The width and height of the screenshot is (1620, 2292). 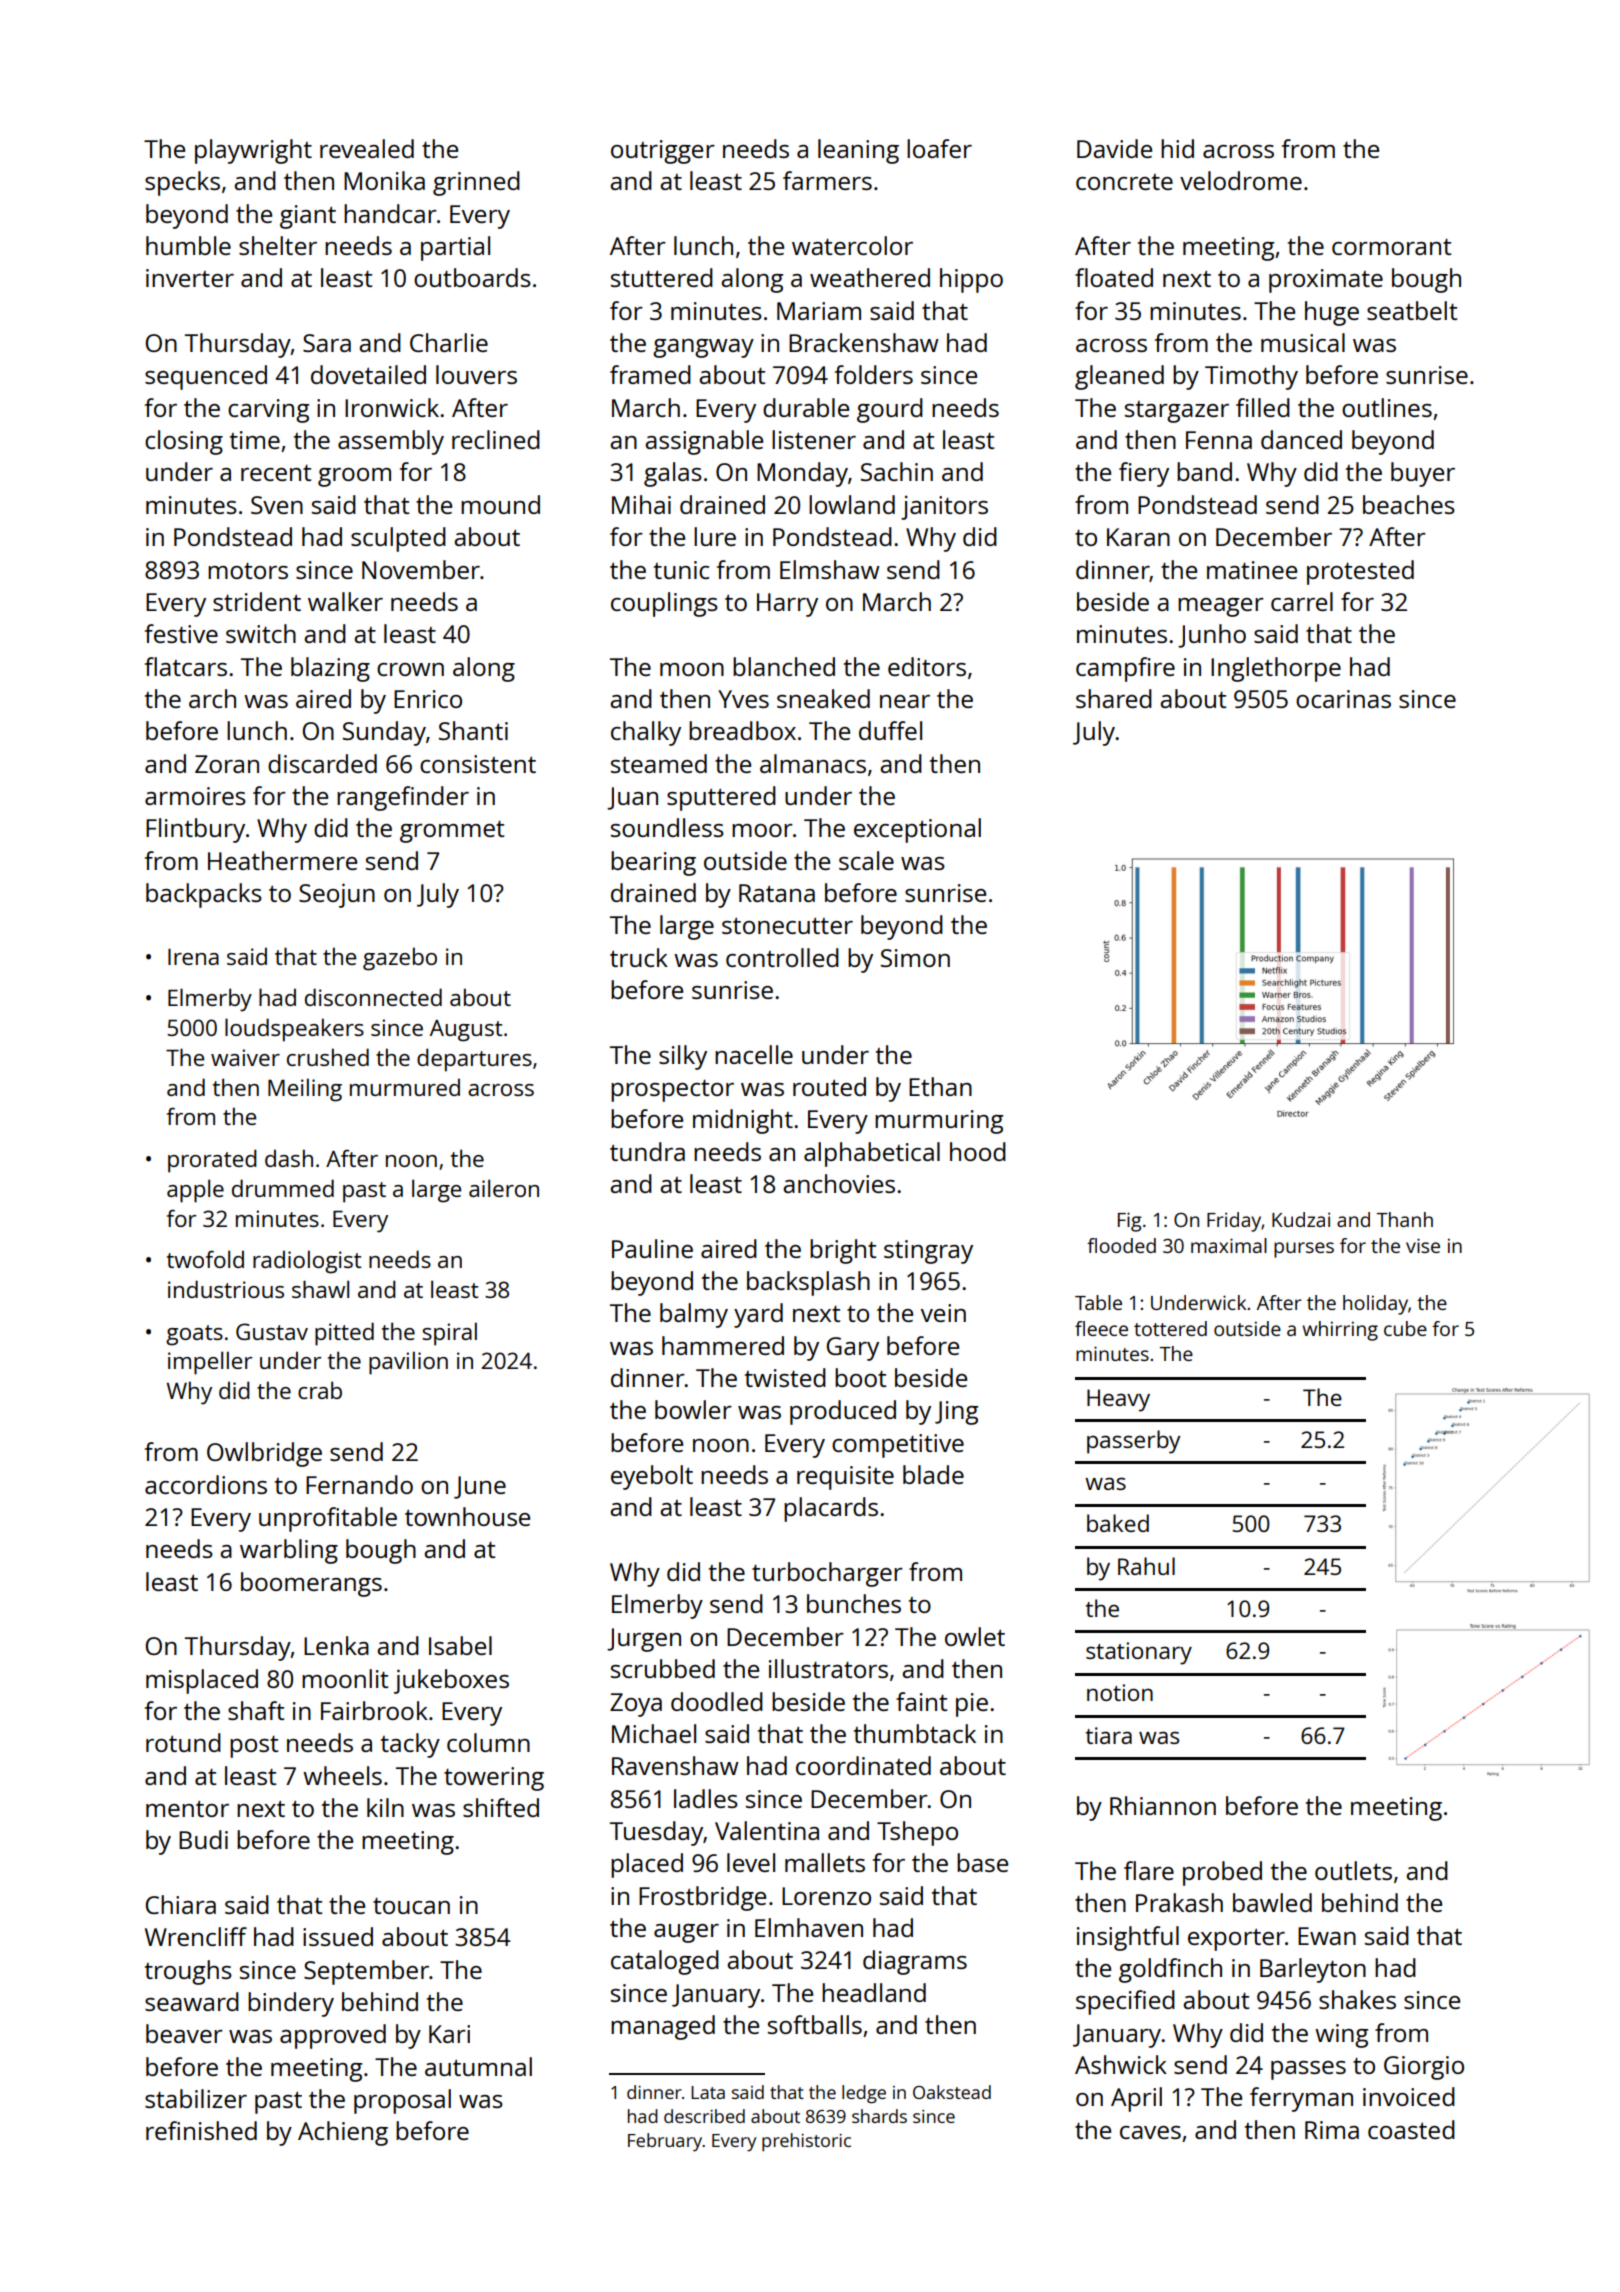 What do you see at coordinates (915, 958) in the screenshot?
I see `Simon` at bounding box center [915, 958].
